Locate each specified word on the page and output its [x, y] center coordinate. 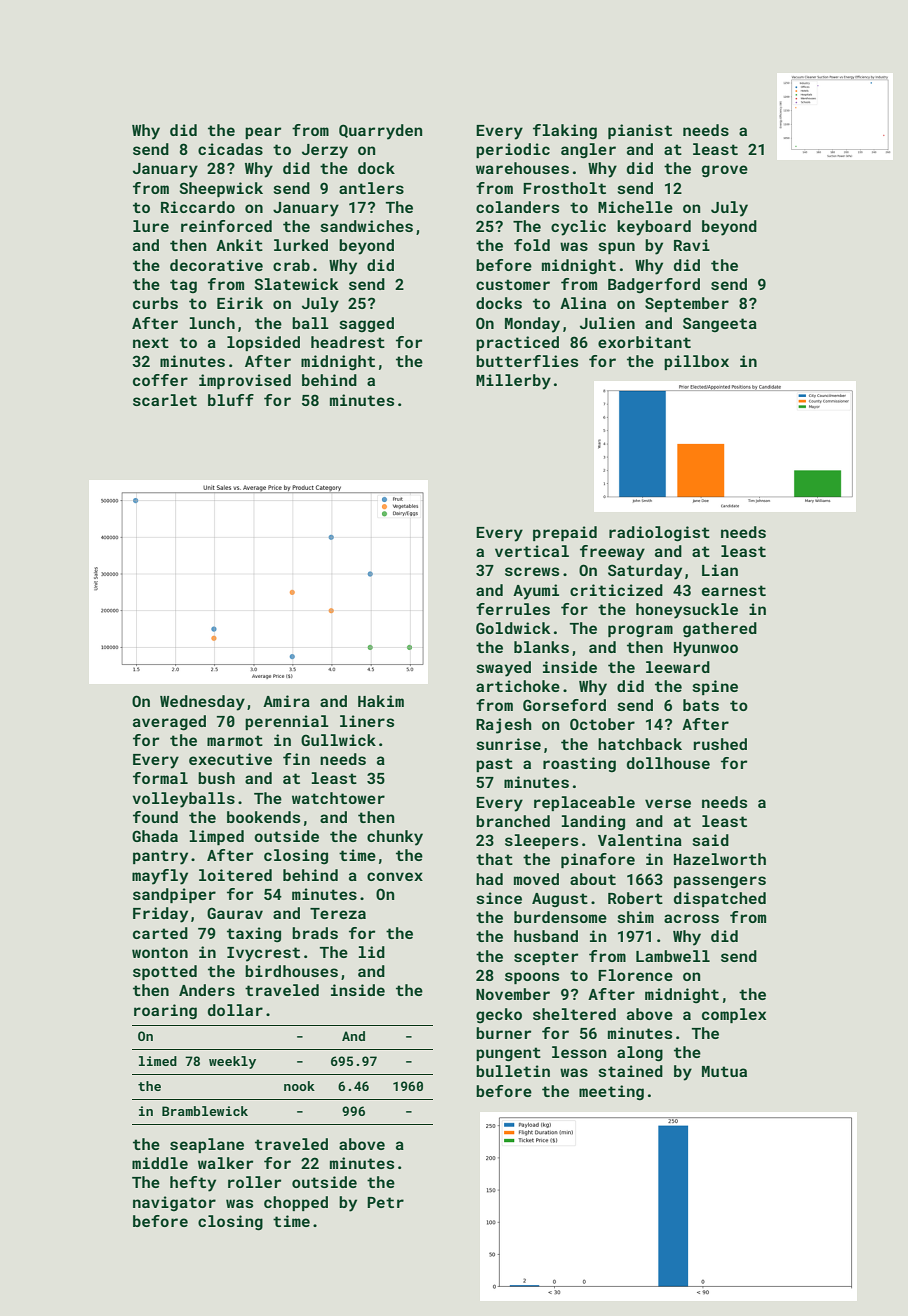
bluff [231, 400]
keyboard [654, 228]
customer [513, 284]
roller [254, 1182]
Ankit [239, 245]
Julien [607, 323]
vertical [532, 551]
